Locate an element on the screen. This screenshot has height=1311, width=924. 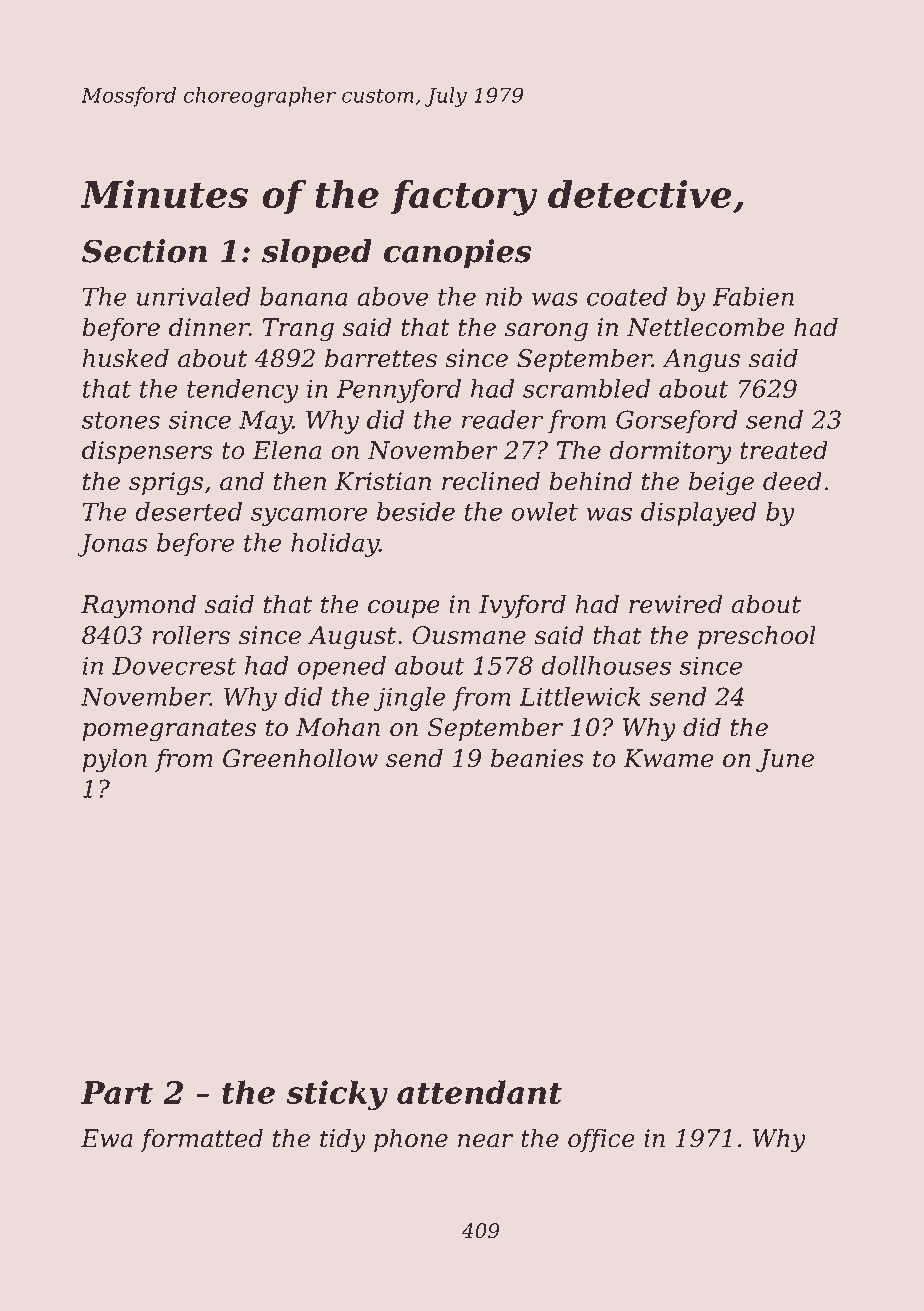
Section is located at coordinates (144, 251).
